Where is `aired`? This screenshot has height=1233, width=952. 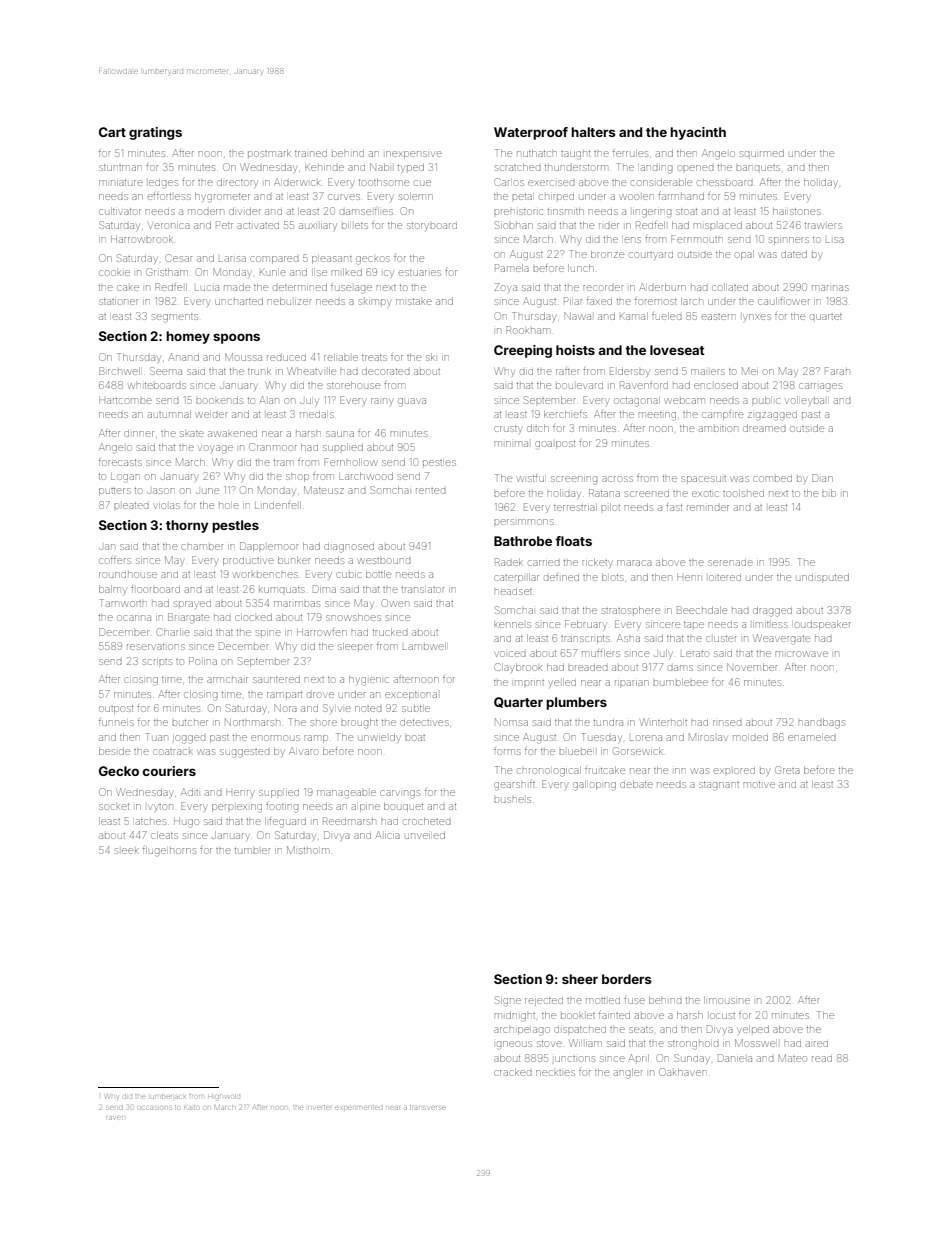 aired is located at coordinates (817, 1044).
